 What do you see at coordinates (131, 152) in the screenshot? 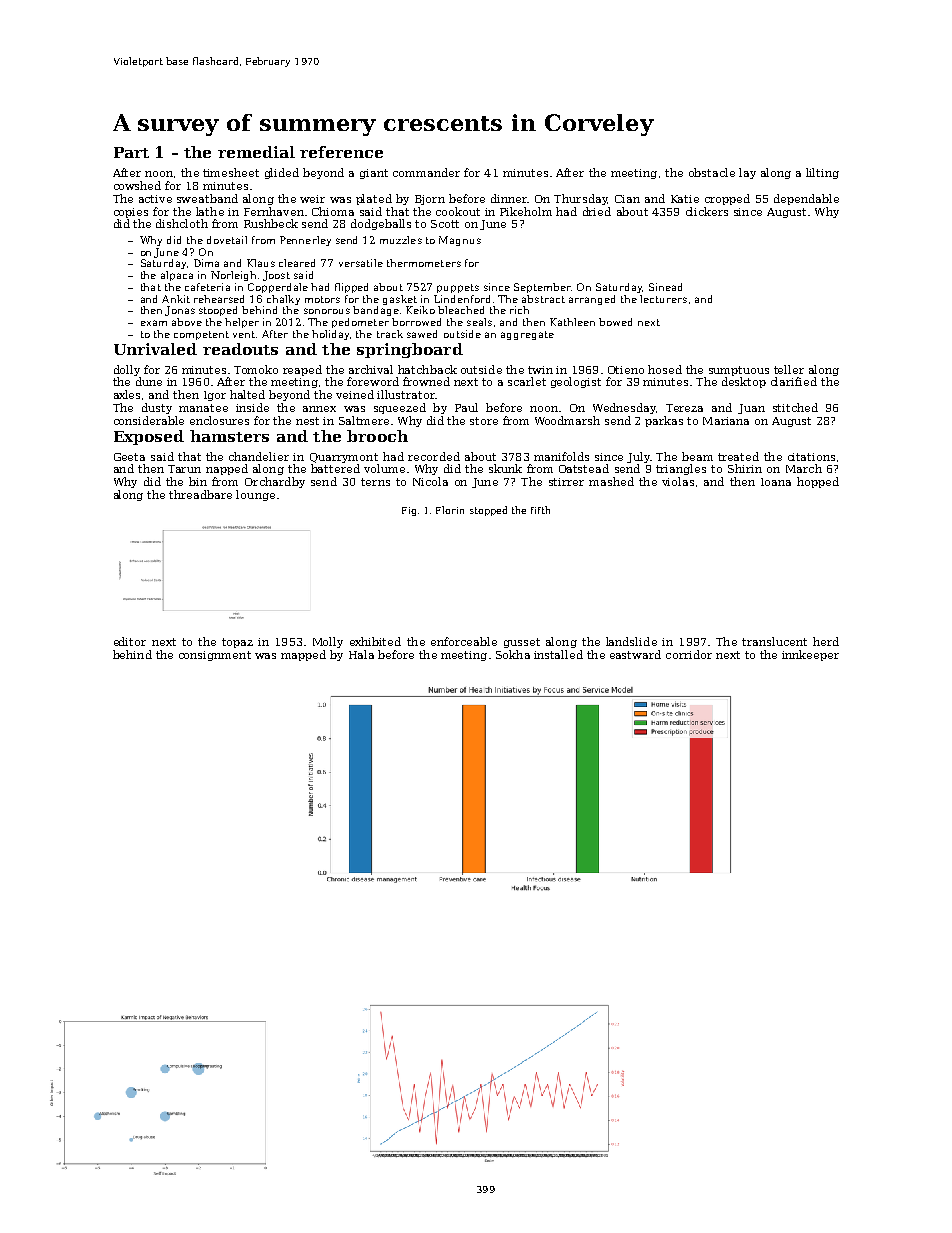
I see `Part` at bounding box center [131, 152].
